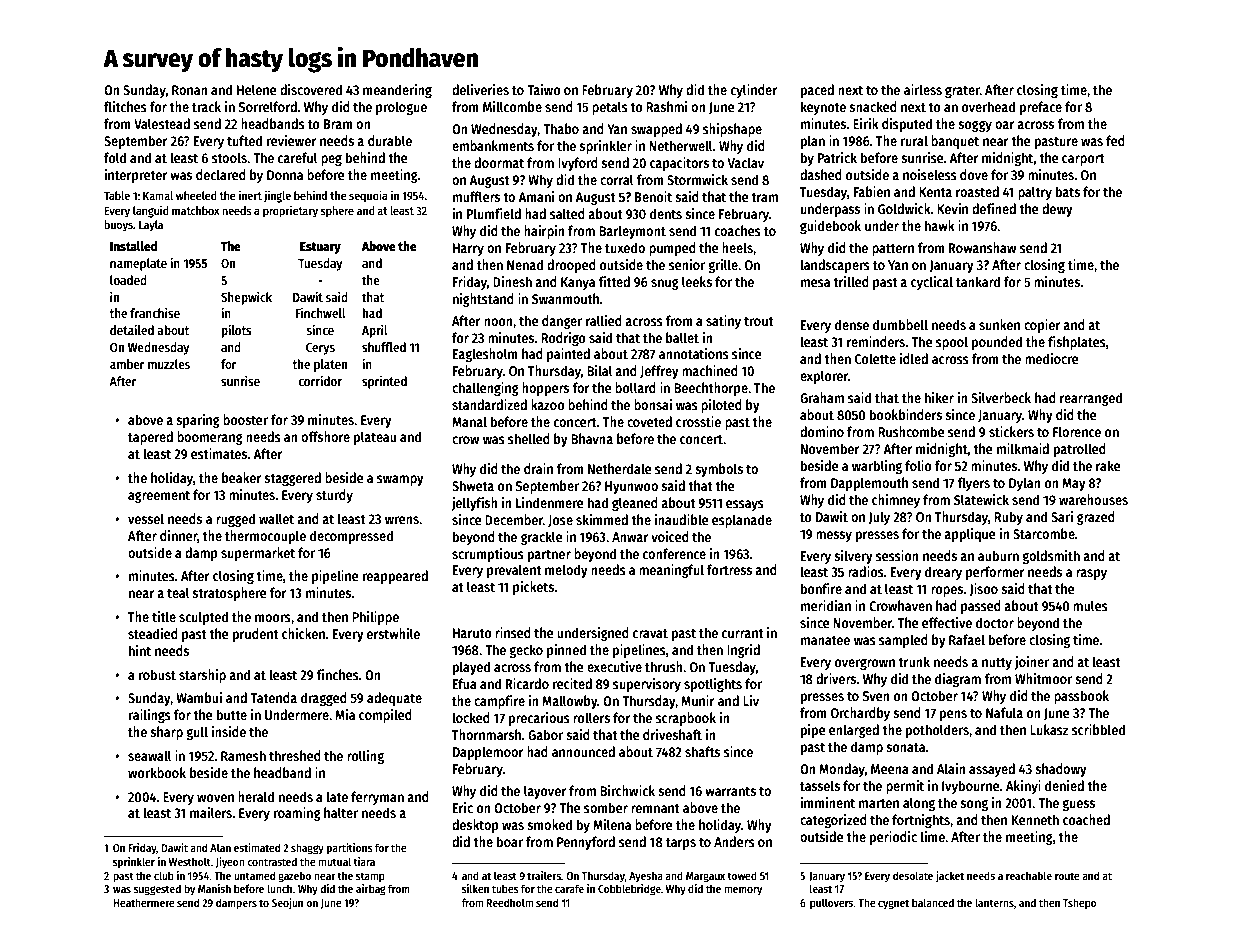 Image resolution: width=1233 pixels, height=952 pixels. What do you see at coordinates (134, 246) in the screenshot?
I see `Installed` at bounding box center [134, 246].
